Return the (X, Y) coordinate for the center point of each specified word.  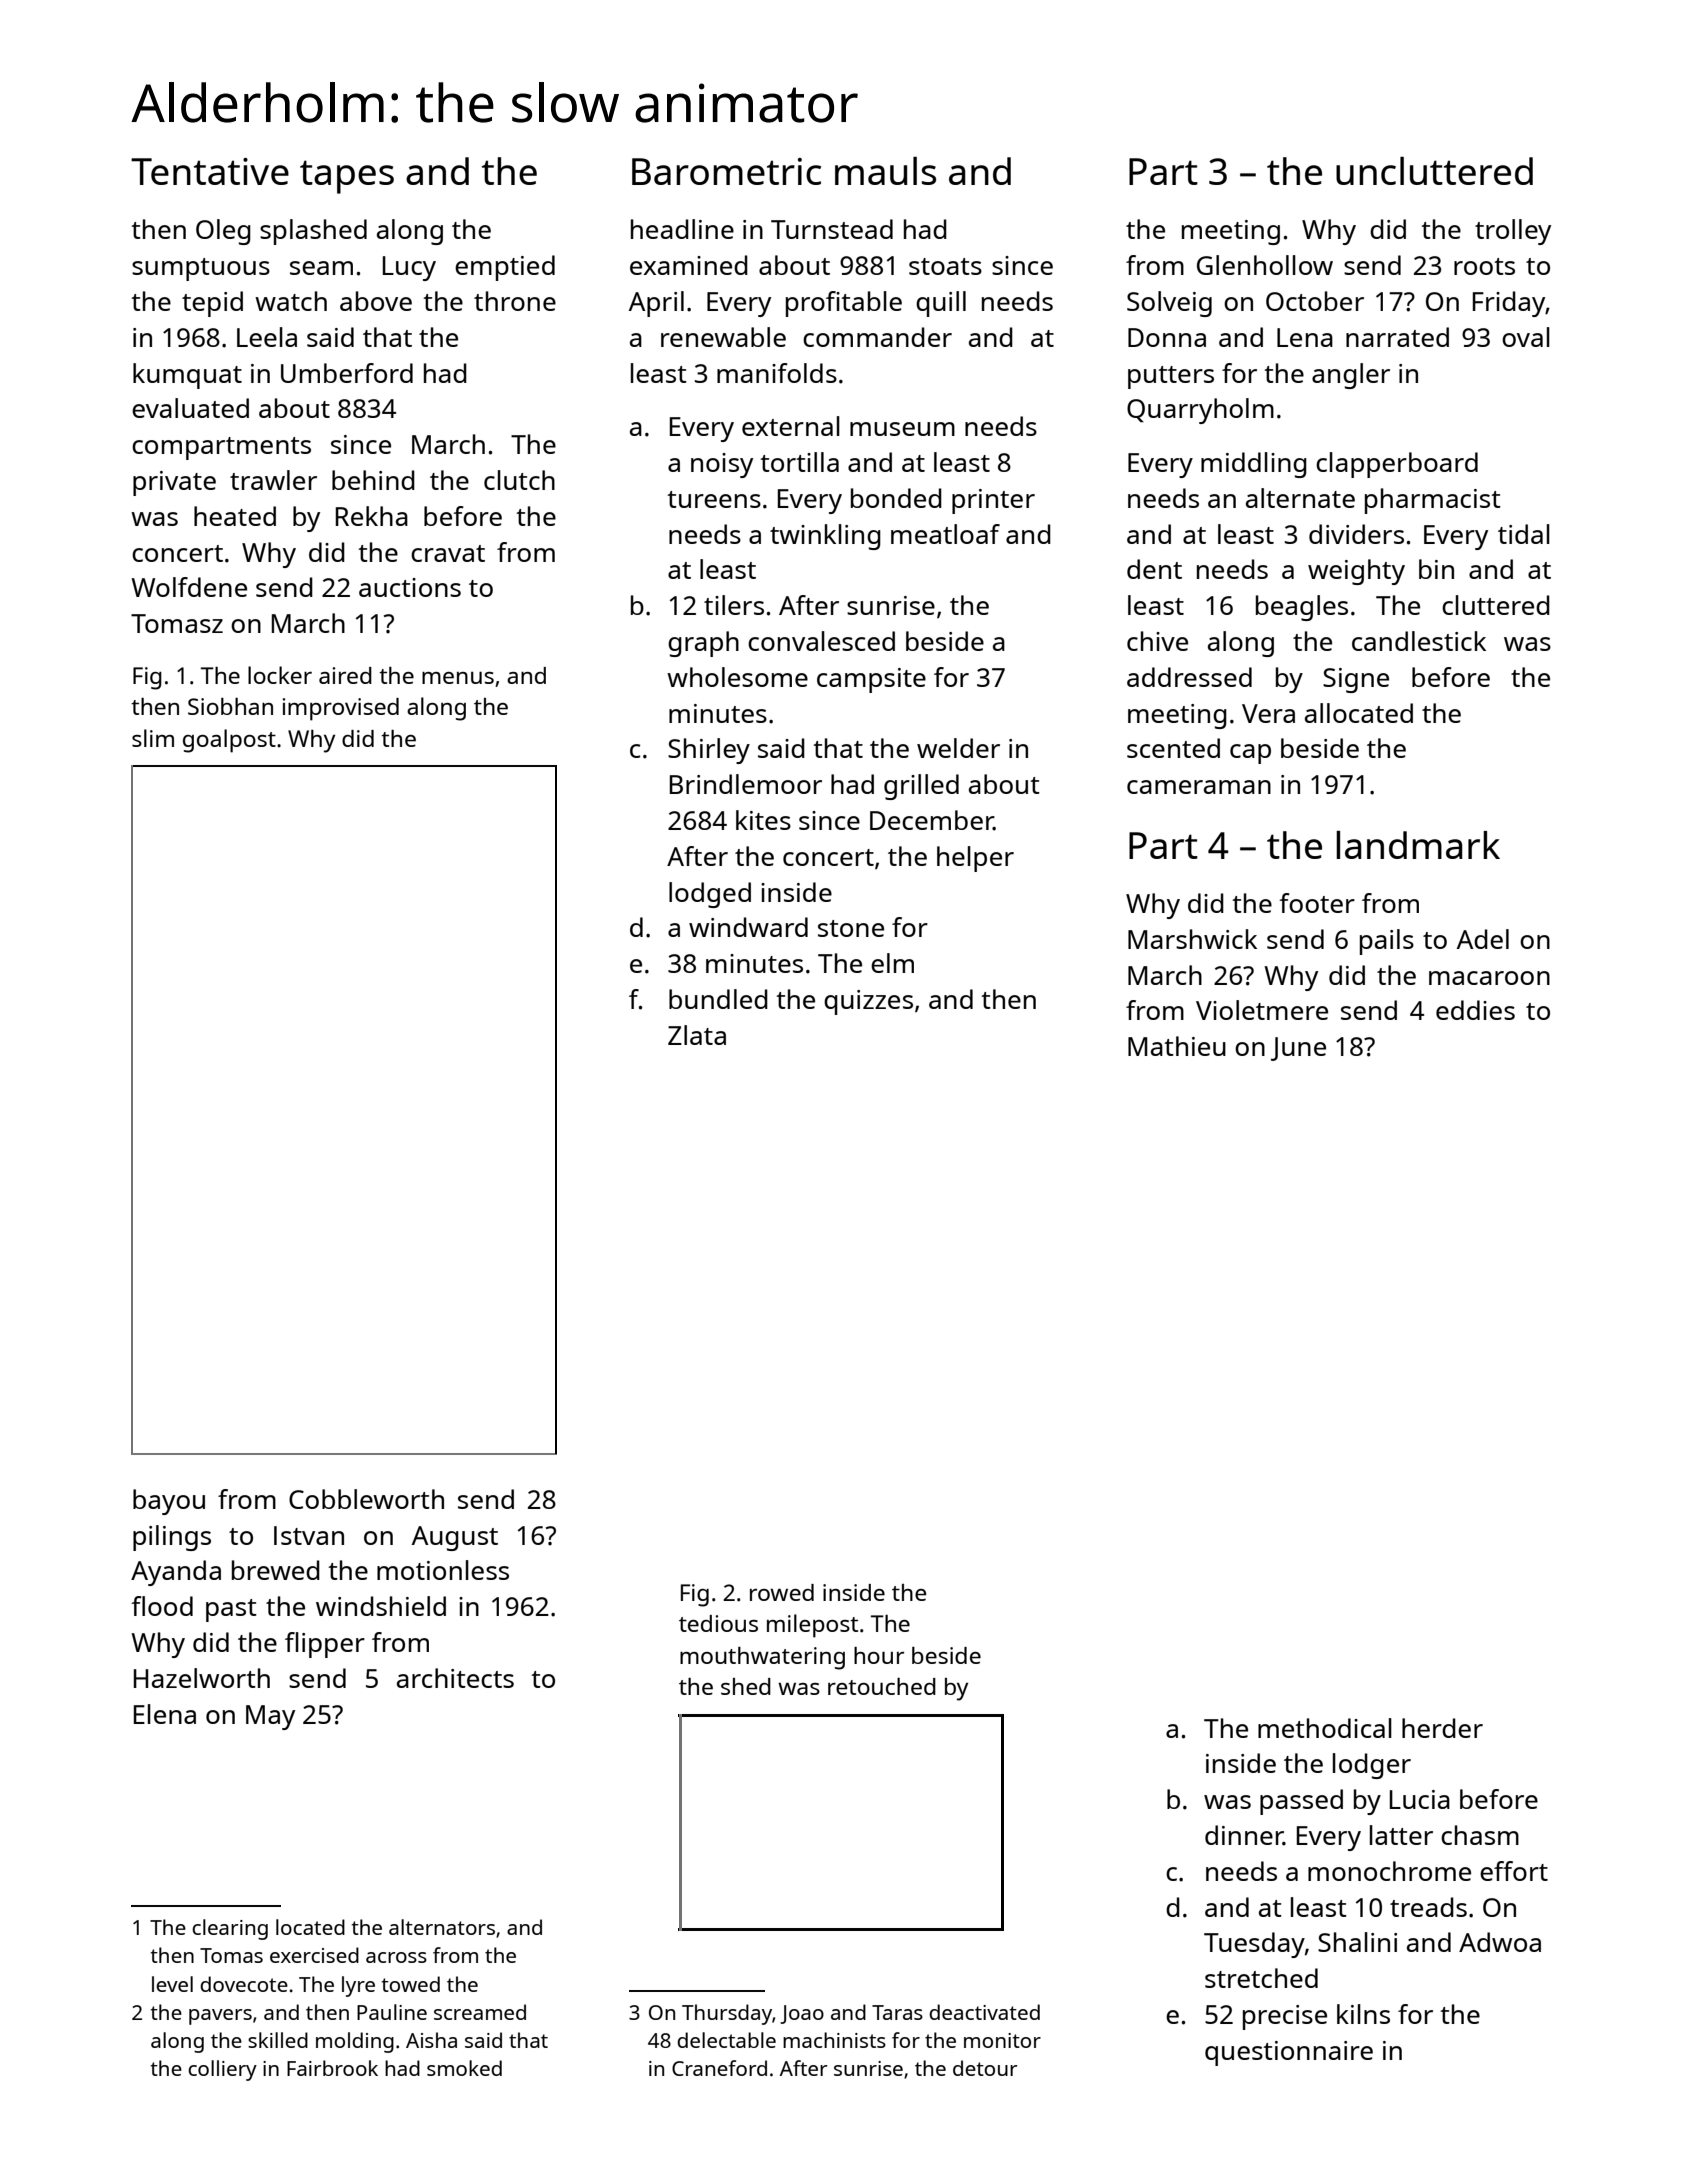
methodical (1325, 1728)
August (455, 1538)
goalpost (229, 741)
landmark (1418, 845)
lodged (710, 895)
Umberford (347, 373)
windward (748, 927)
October (1315, 301)
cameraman (1199, 787)
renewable (723, 337)
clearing (230, 1929)
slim (153, 738)
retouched (882, 1686)
